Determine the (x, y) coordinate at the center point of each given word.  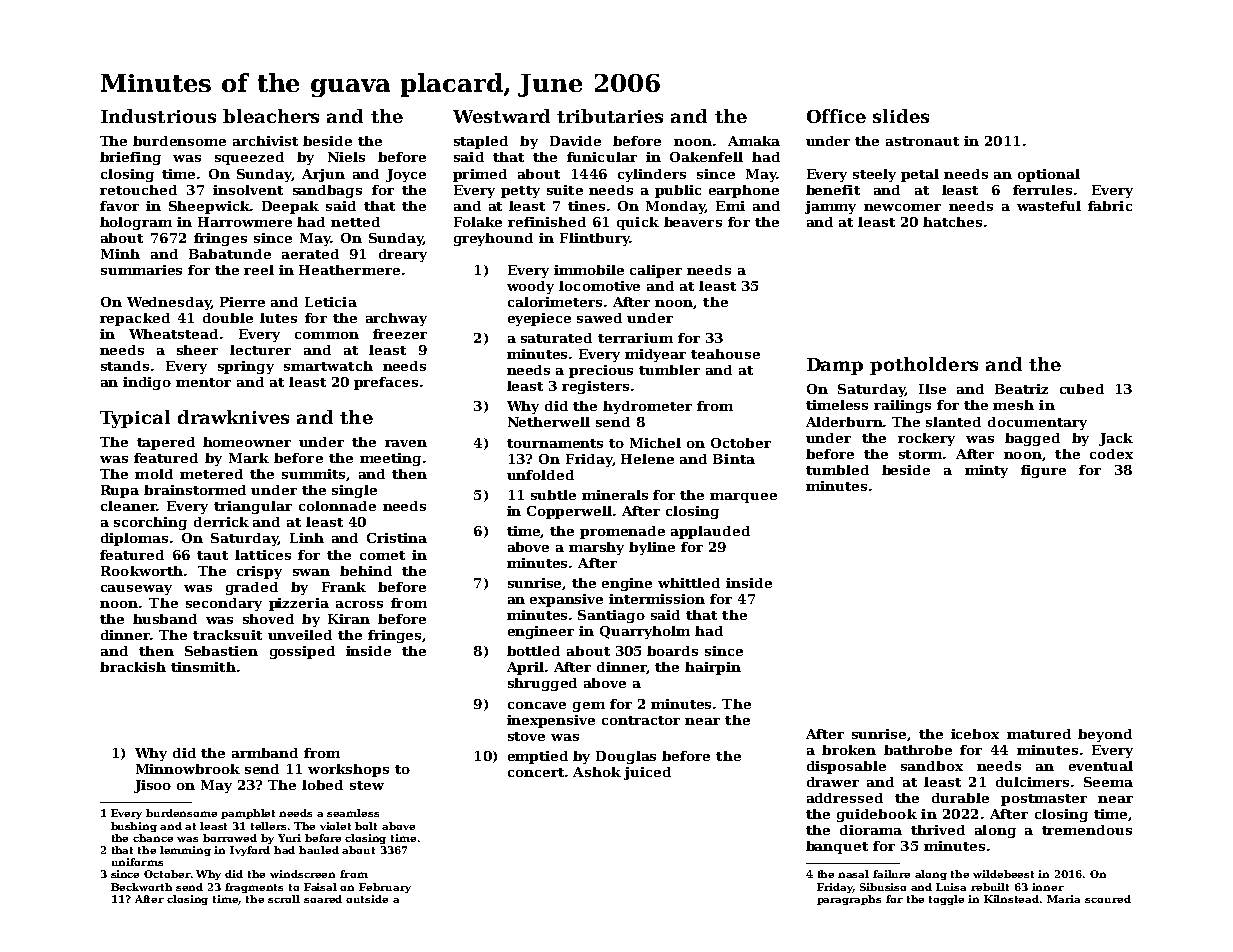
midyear (655, 355)
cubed (1082, 389)
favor (119, 206)
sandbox (932, 766)
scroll (284, 899)
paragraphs (849, 900)
